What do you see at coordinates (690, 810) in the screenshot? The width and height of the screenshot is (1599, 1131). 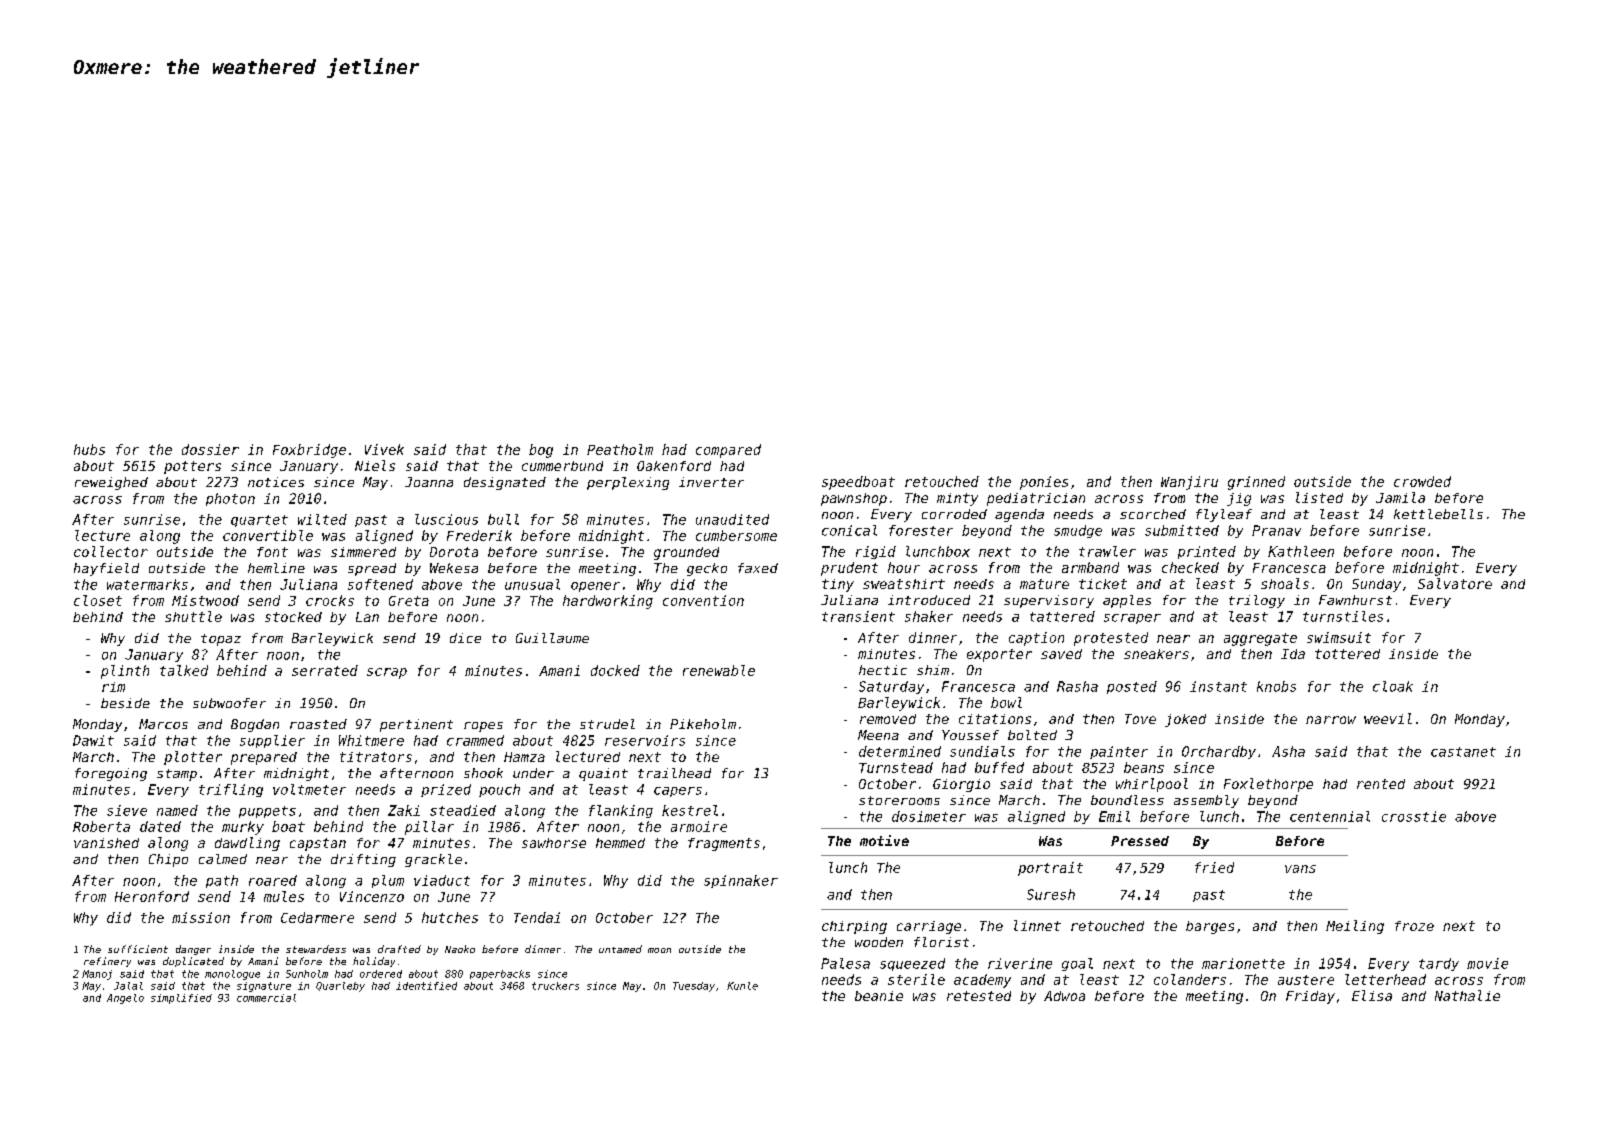 I see `kestrel` at bounding box center [690, 810].
